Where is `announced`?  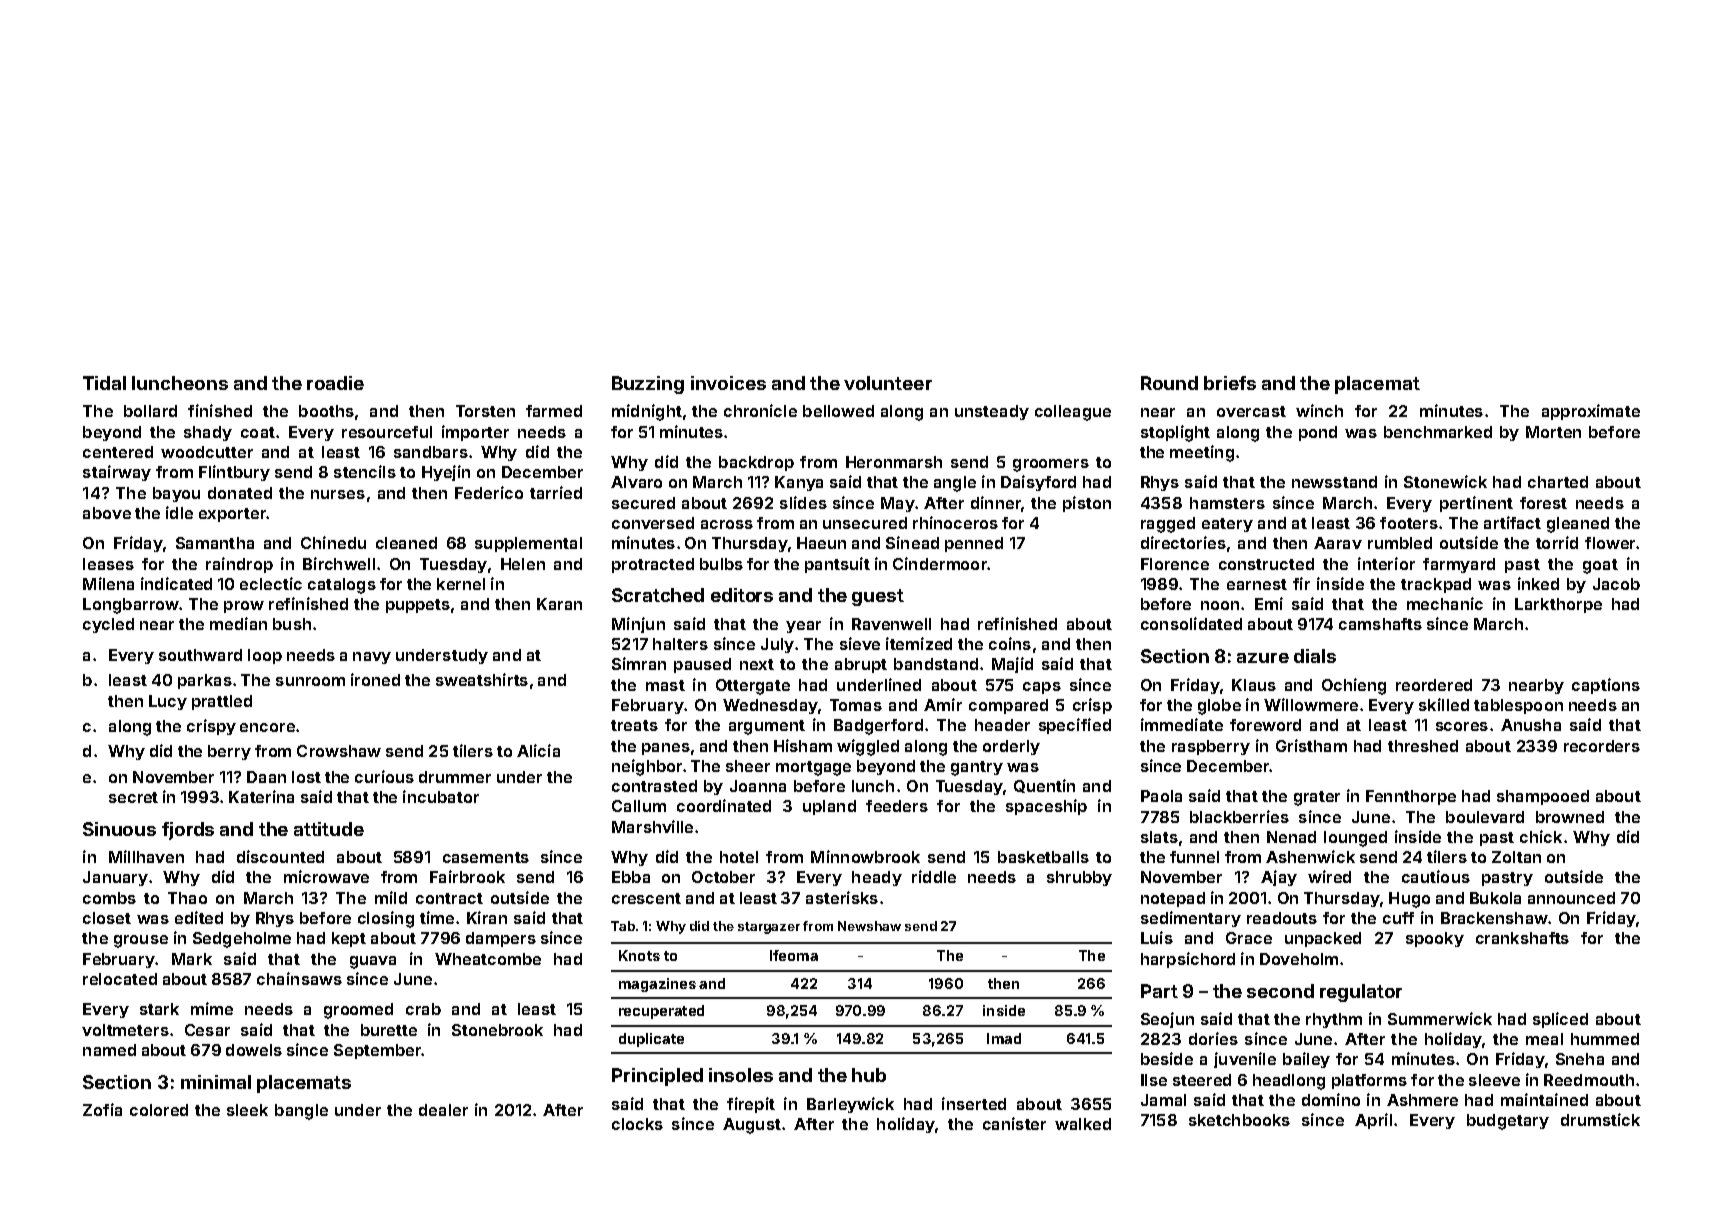
announced is located at coordinates (1571, 898).
